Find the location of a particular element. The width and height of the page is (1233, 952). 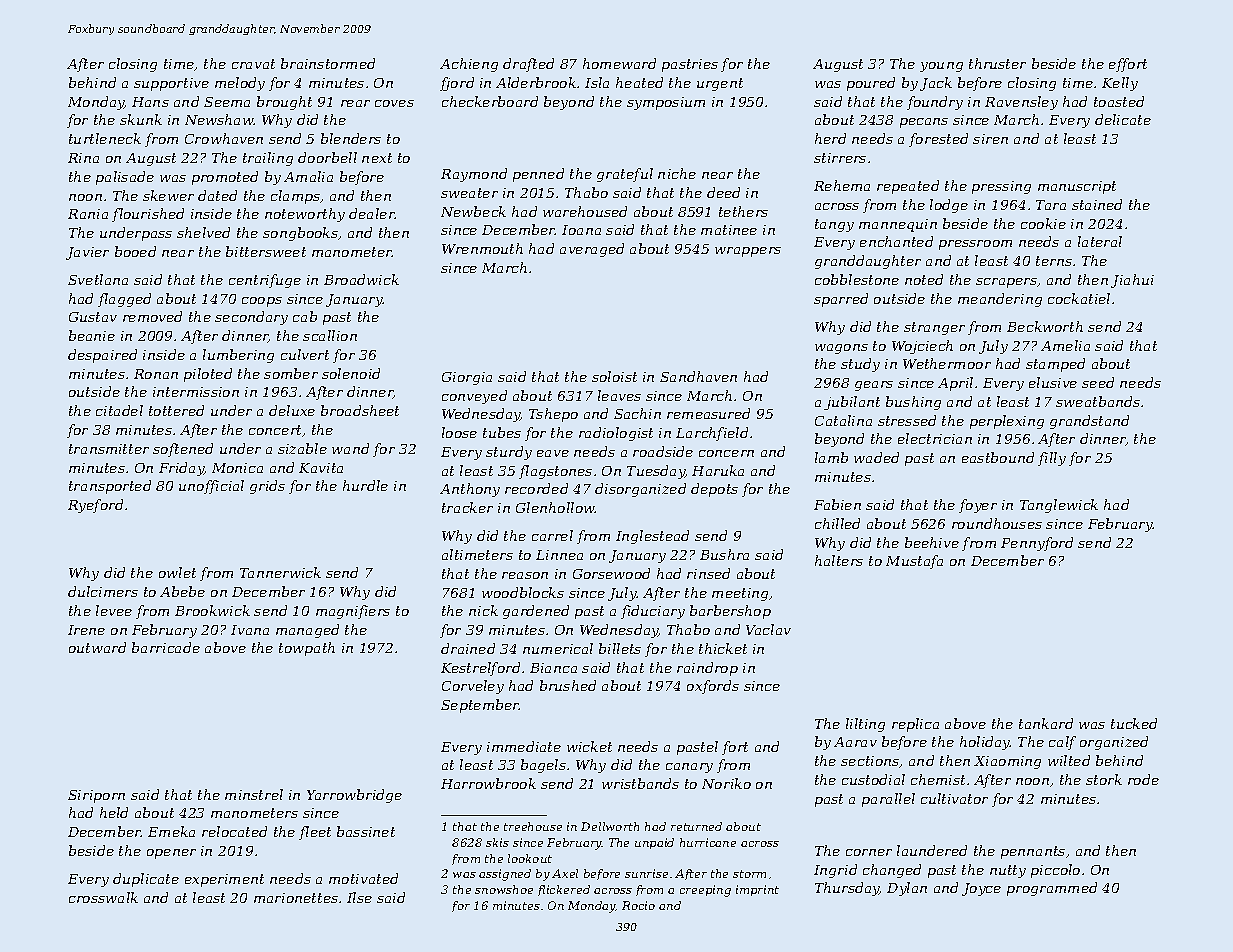

outward is located at coordinates (97, 647).
